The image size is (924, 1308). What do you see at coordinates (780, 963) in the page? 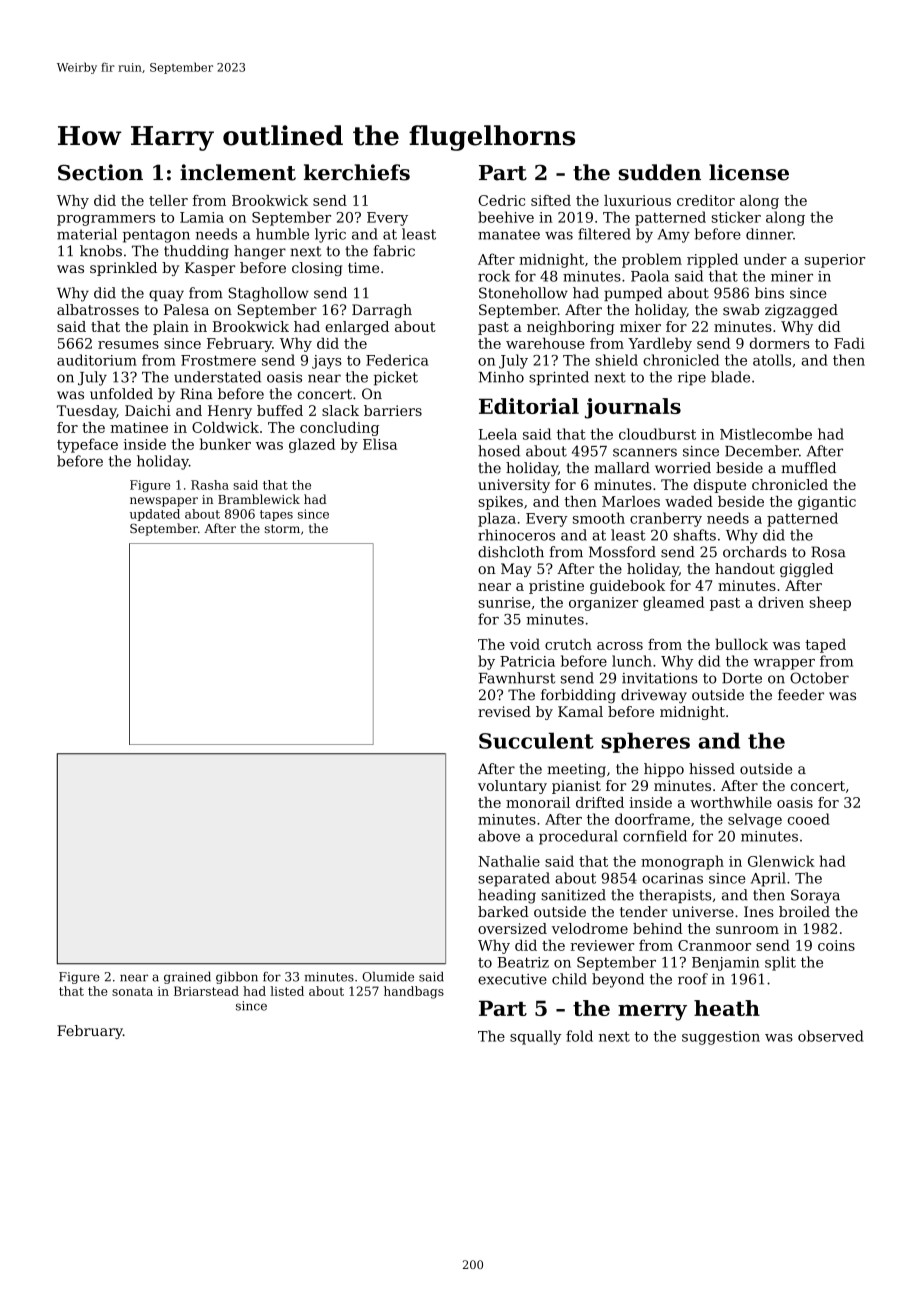
I see `split` at bounding box center [780, 963].
